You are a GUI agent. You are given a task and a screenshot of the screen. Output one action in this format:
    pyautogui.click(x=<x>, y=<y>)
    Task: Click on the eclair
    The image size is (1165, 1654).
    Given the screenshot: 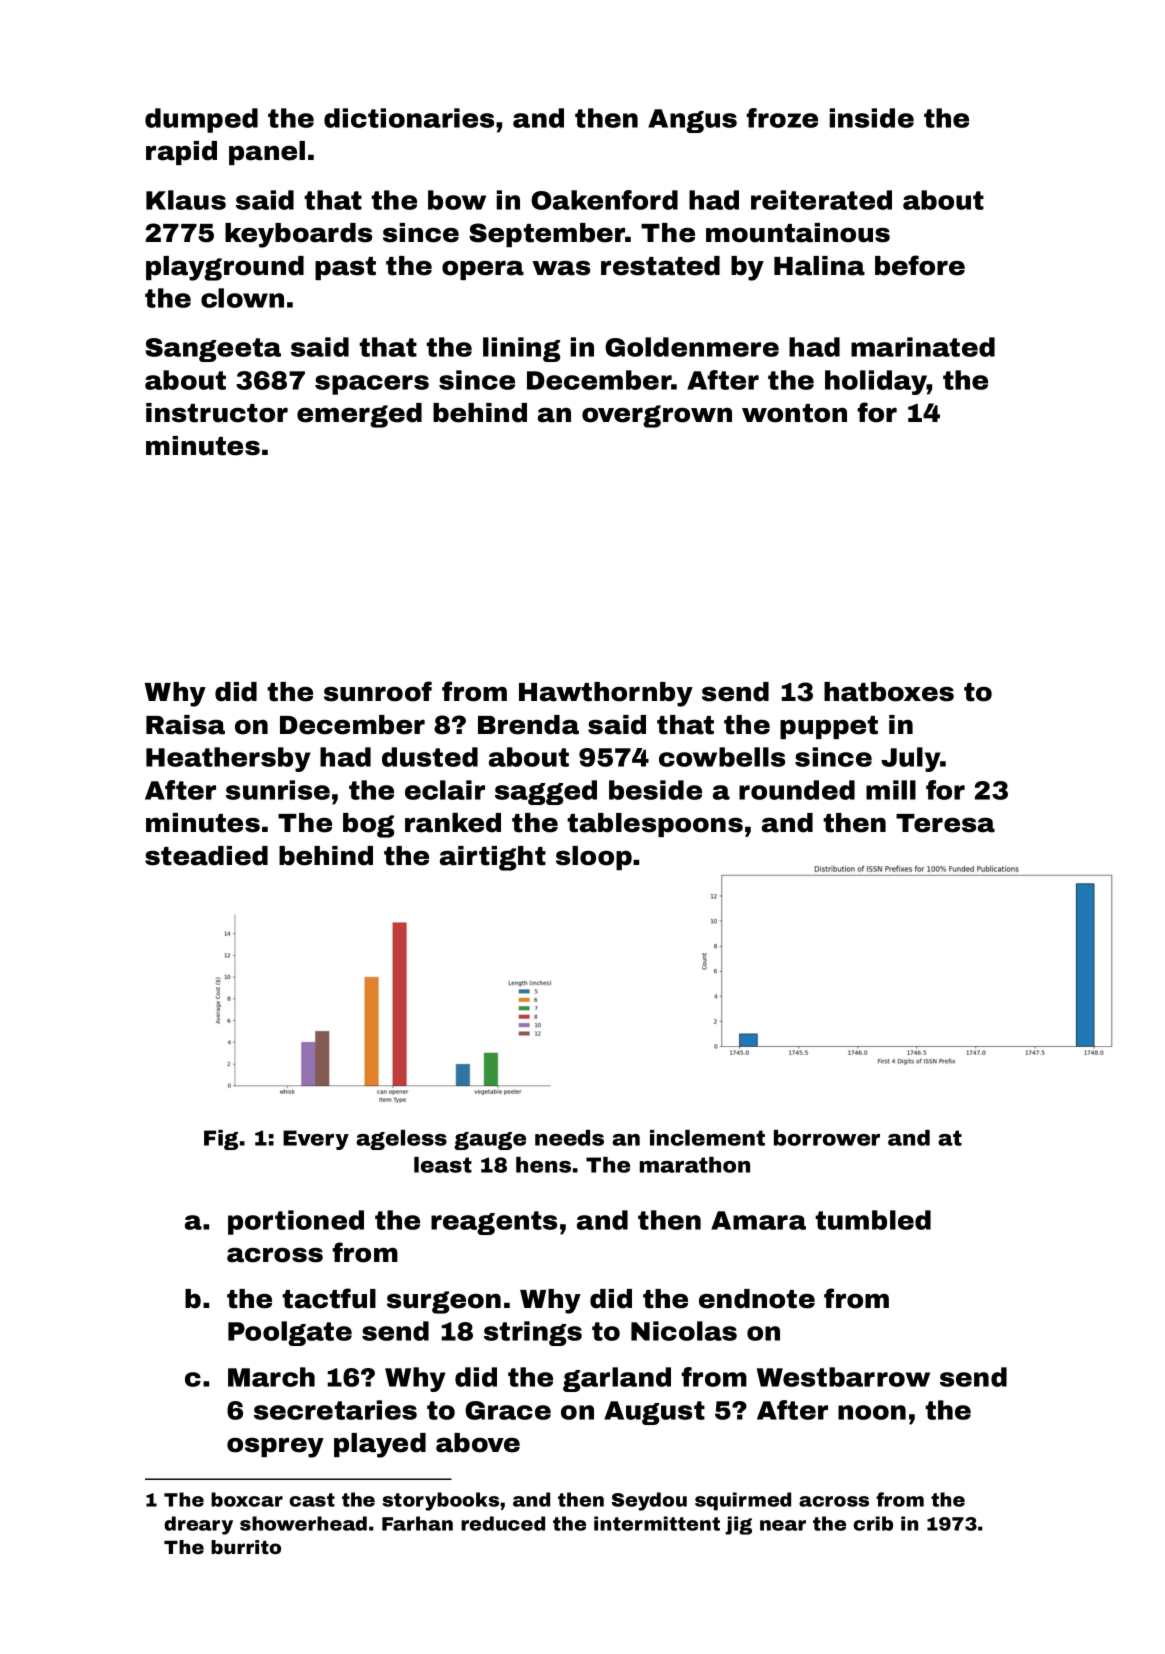 What is the action you would take?
    pyautogui.click(x=445, y=790)
